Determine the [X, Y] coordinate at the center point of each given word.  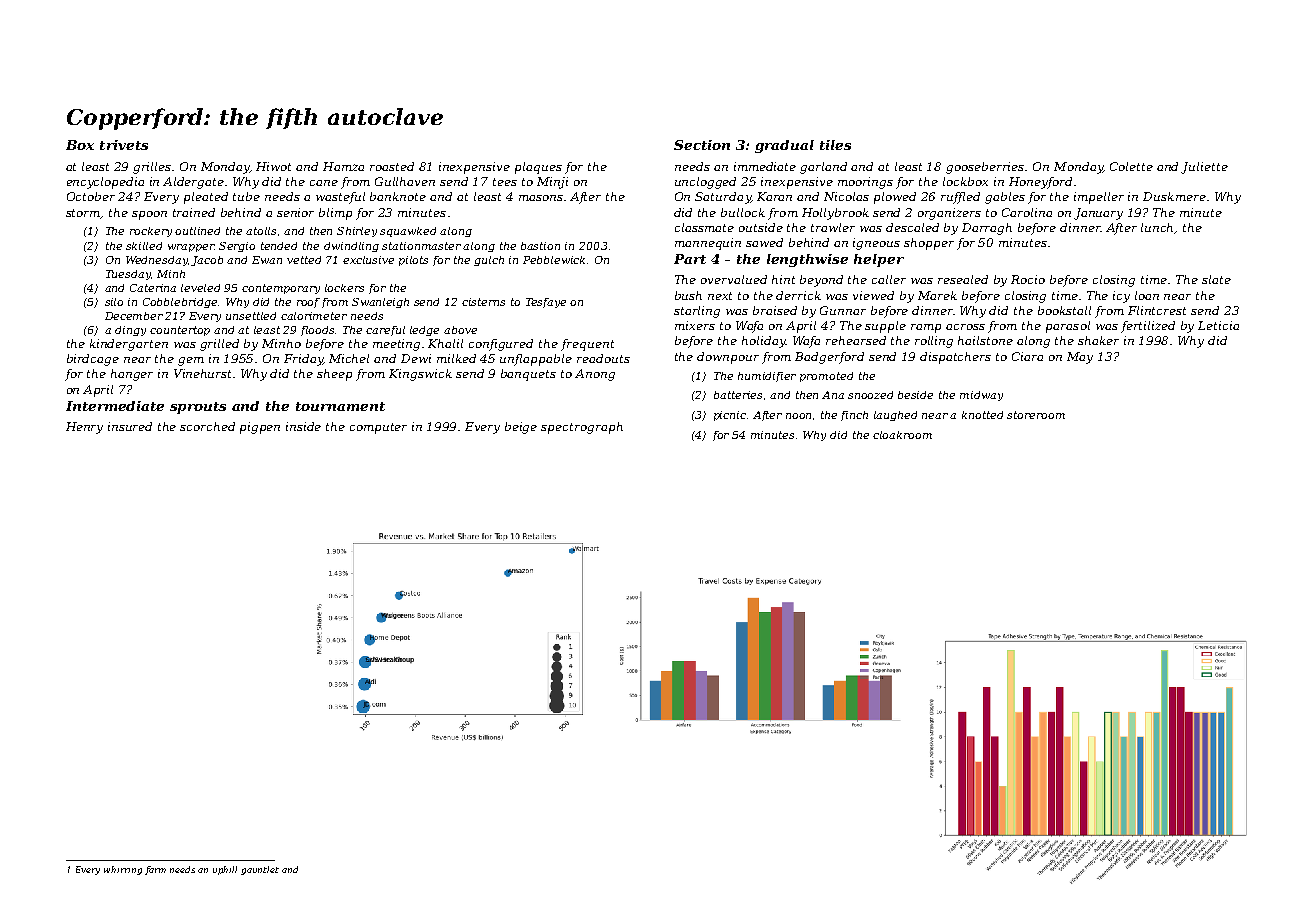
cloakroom [902, 435]
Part [690, 259]
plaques [538, 168]
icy [1121, 297]
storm [83, 214]
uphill [225, 870]
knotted [982, 415]
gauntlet [260, 870]
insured [130, 426]
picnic [731, 416]
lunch [1158, 228]
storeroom [1036, 415]
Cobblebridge [180, 303]
